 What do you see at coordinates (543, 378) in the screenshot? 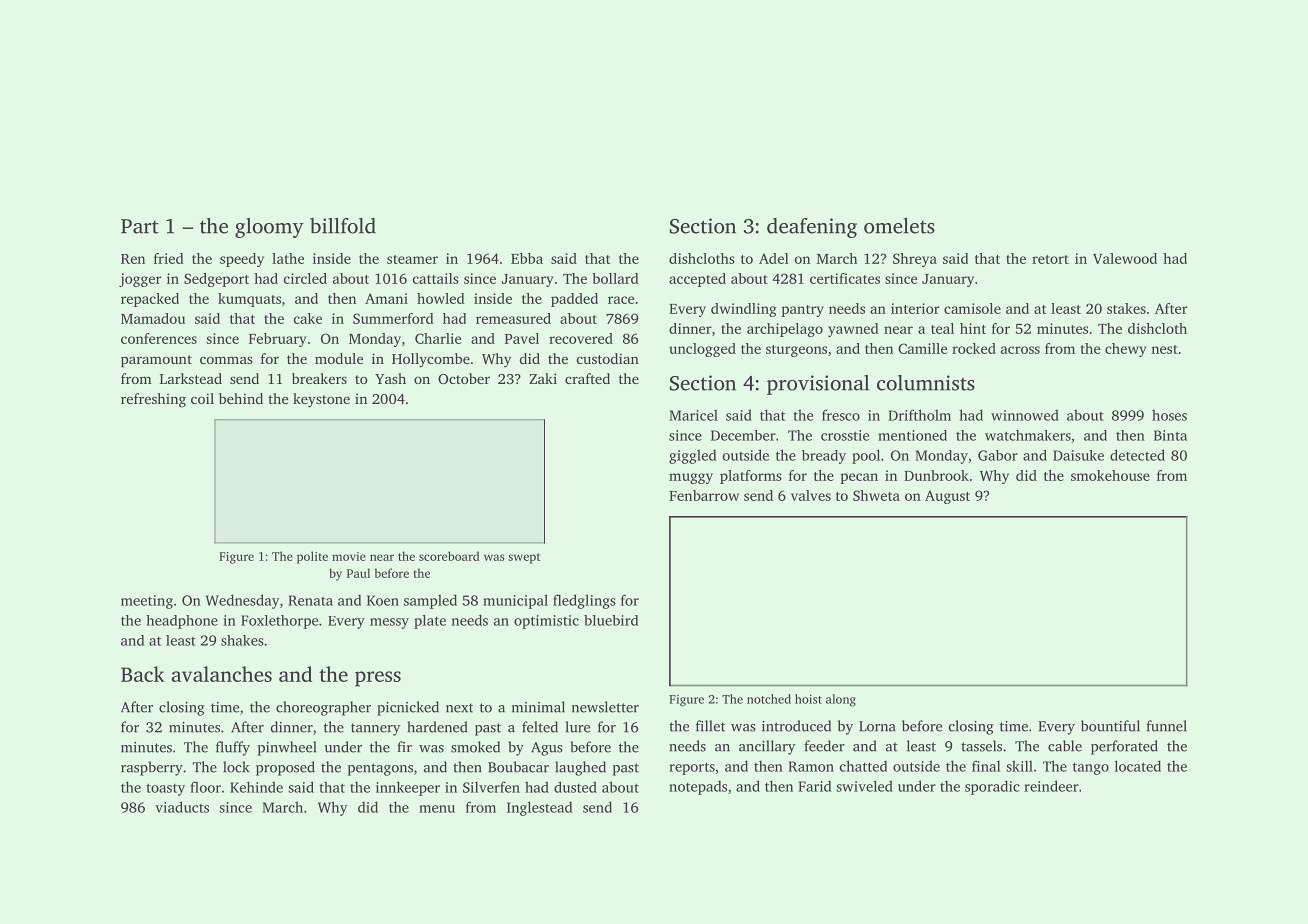
I see `Zaki` at bounding box center [543, 378].
